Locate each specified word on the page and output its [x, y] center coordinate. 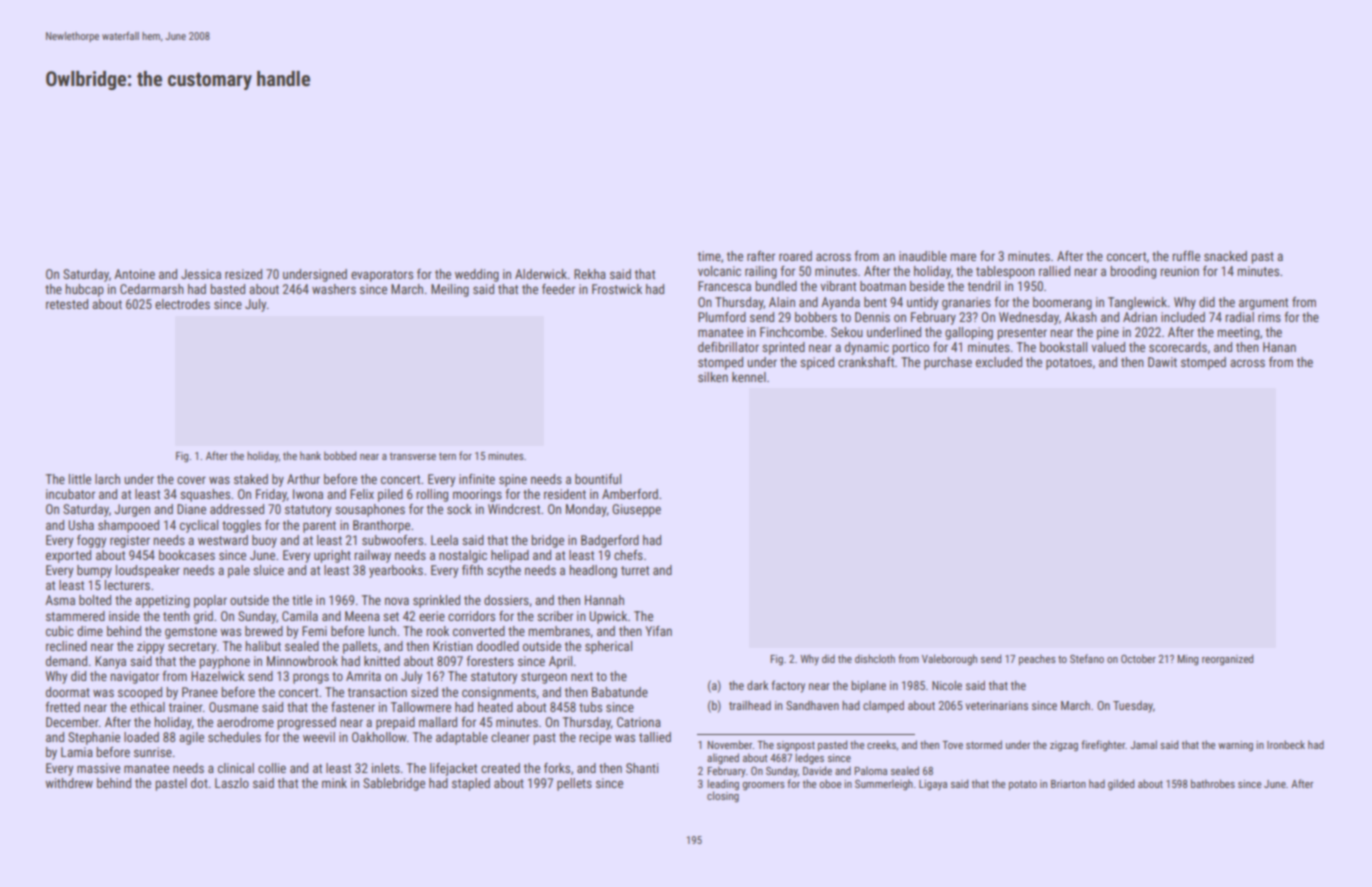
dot [199, 783]
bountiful [598, 479]
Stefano [1087, 658]
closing [723, 797]
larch [107, 479]
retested [67, 304]
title [302, 600]
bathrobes [1213, 783]
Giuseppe [636, 510]
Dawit [1162, 362]
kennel [749, 377]
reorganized [1227, 659]
